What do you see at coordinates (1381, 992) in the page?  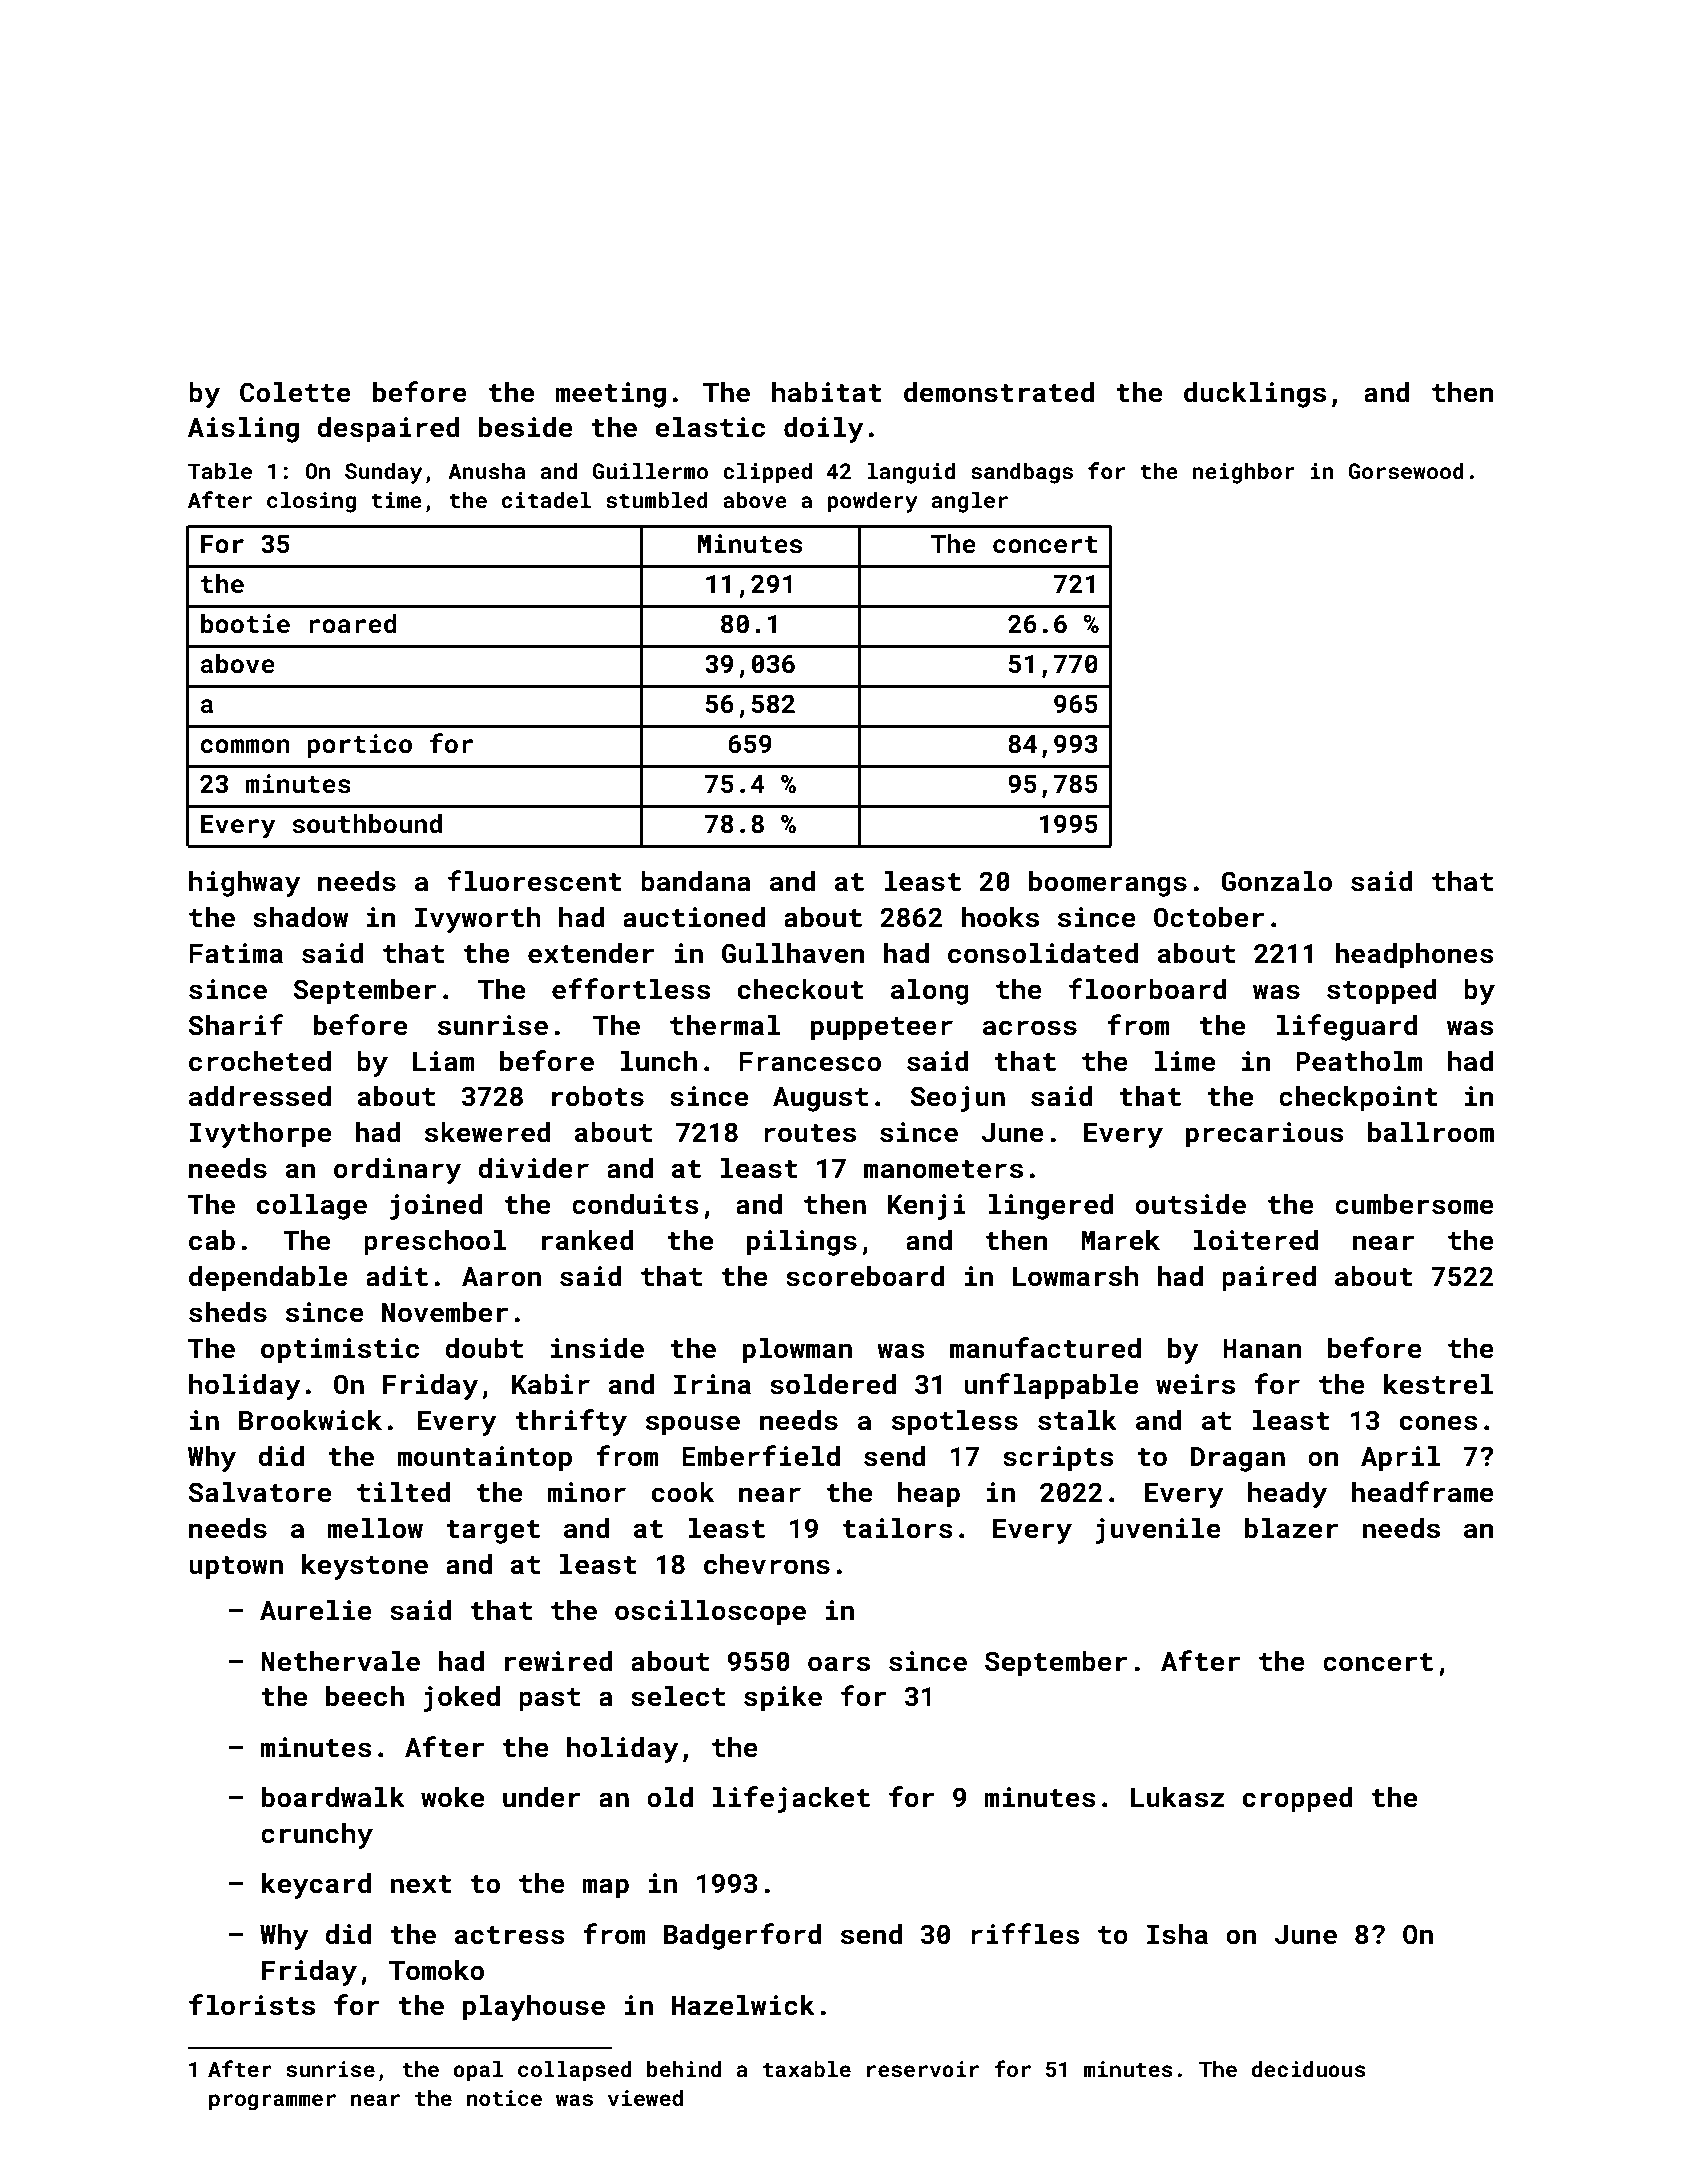 I see `stopped` at bounding box center [1381, 992].
